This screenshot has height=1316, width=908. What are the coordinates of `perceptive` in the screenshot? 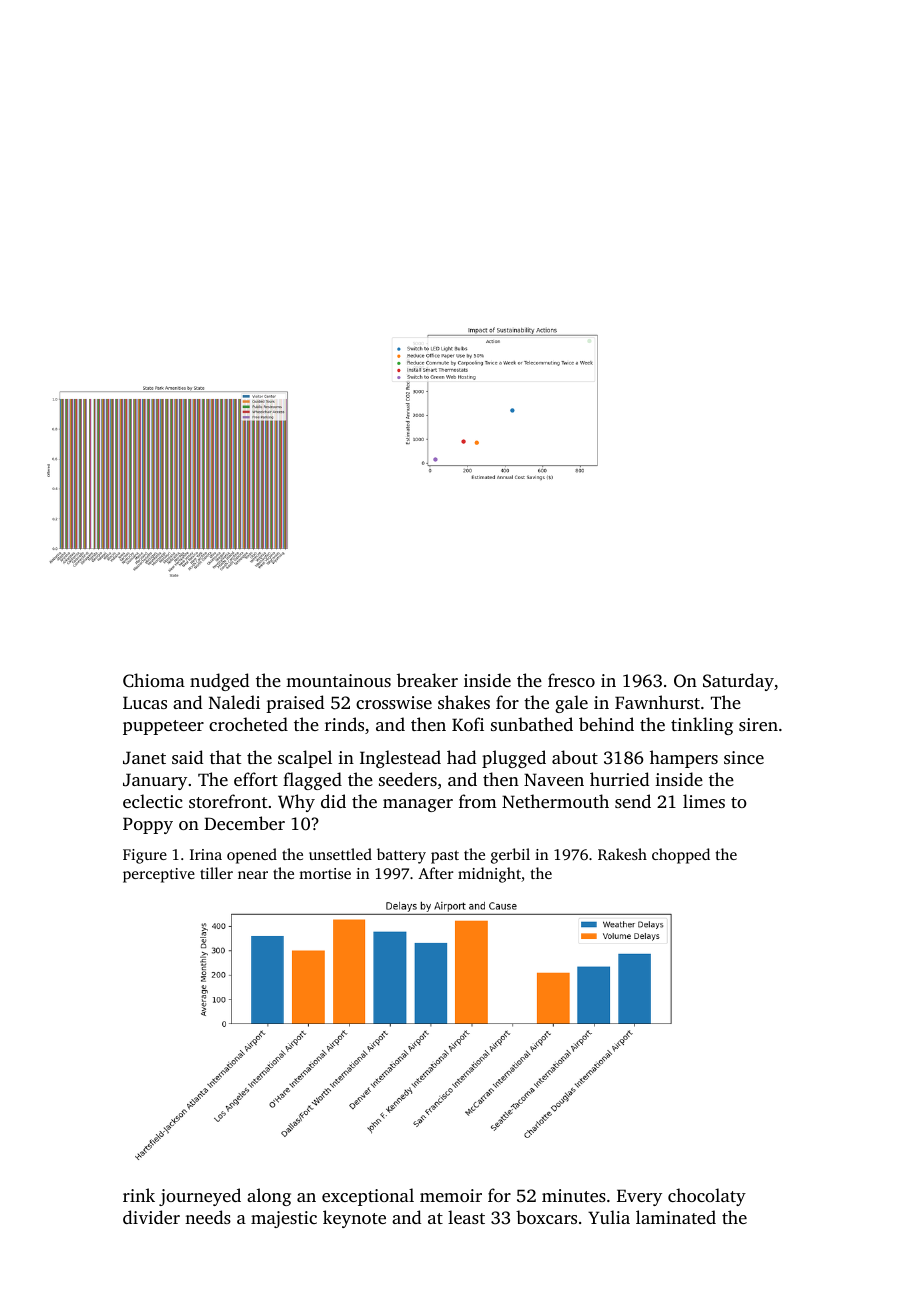 It's located at (159, 875).
